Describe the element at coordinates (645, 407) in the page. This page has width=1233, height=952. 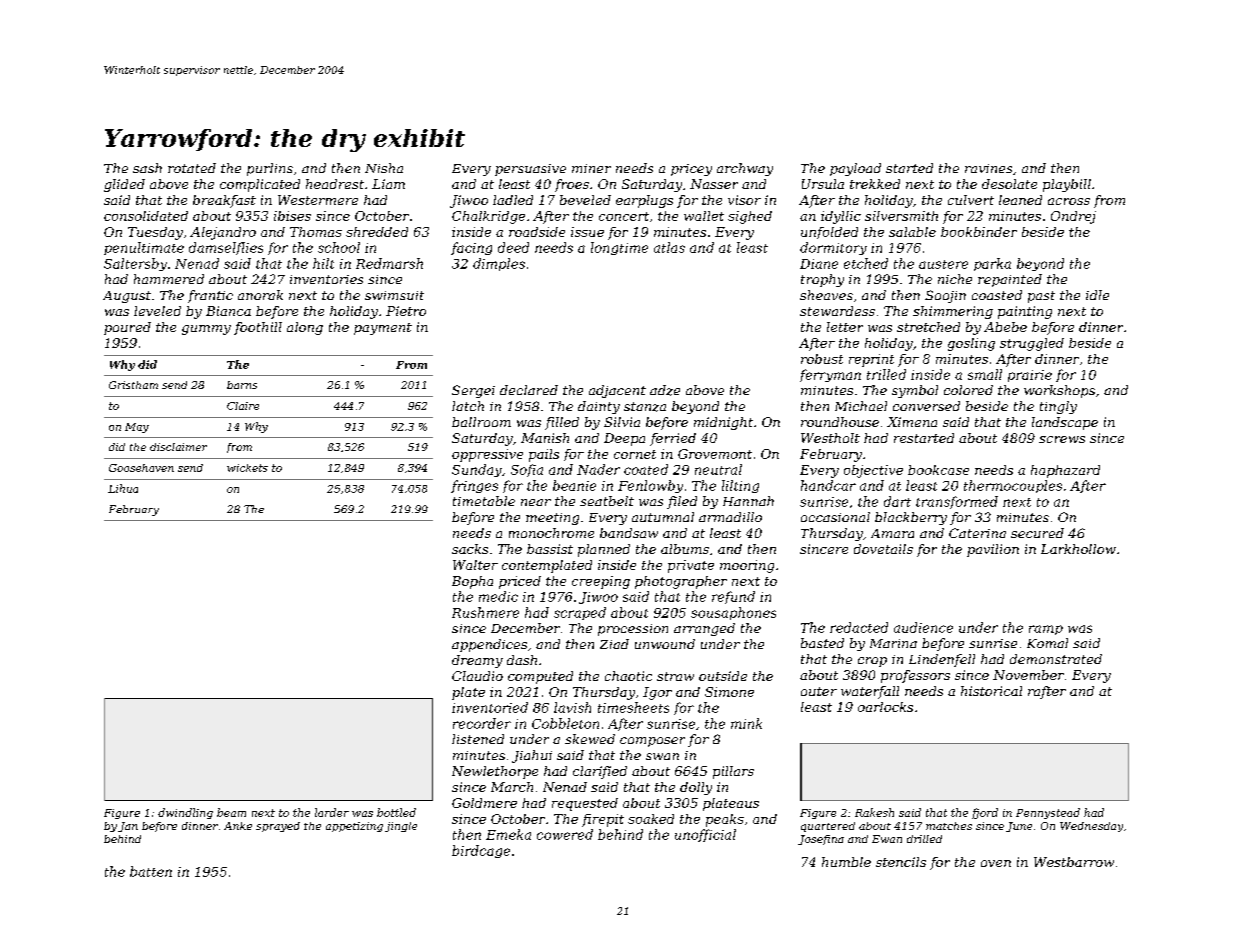
I see `stanza` at that location.
